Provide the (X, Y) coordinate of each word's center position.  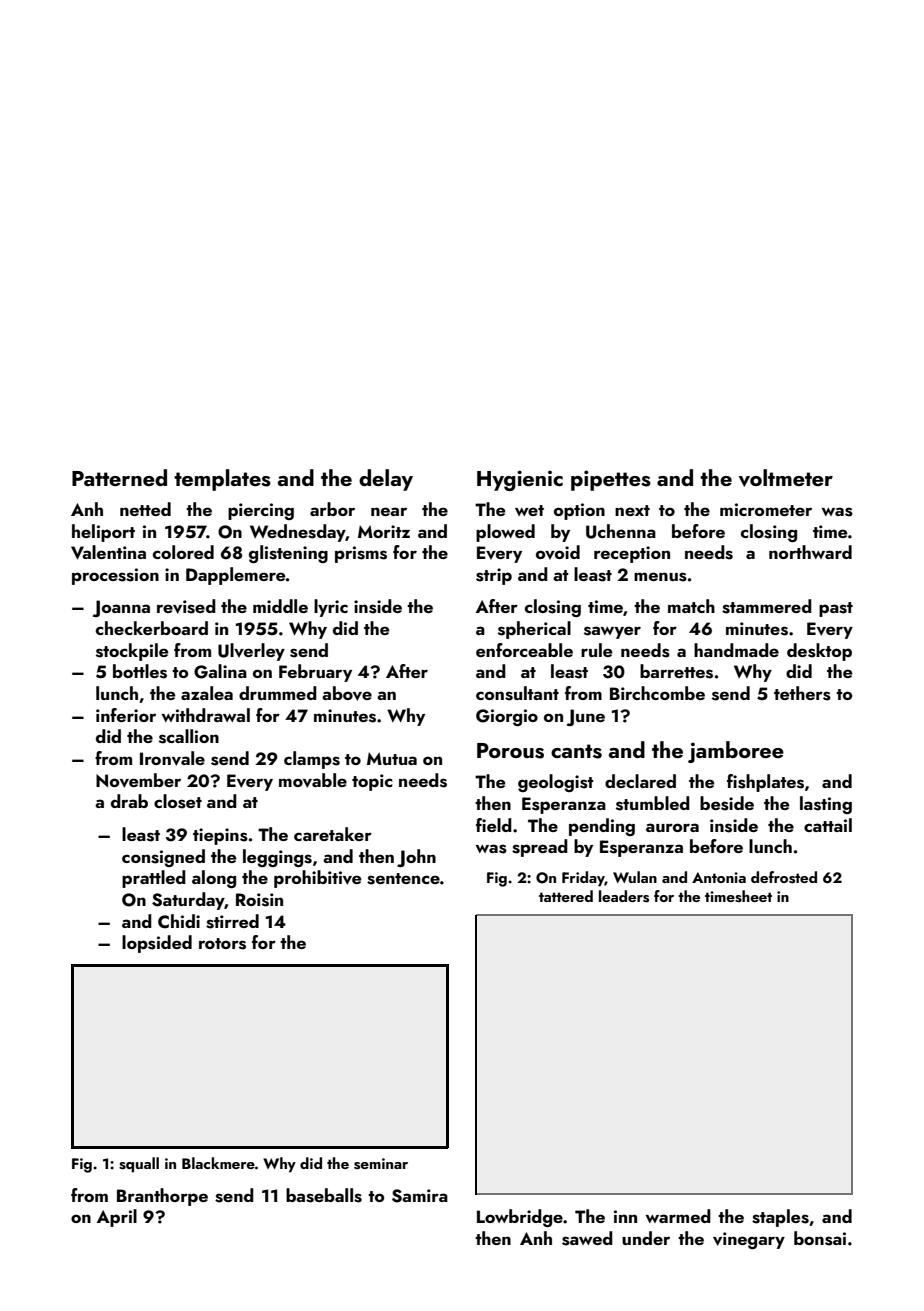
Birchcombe (657, 693)
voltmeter (786, 478)
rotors (222, 944)
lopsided (157, 944)
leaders (624, 896)
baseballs (324, 1195)
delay (386, 480)
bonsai (820, 1238)
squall (139, 1165)
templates (222, 480)
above (347, 693)
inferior (126, 715)
